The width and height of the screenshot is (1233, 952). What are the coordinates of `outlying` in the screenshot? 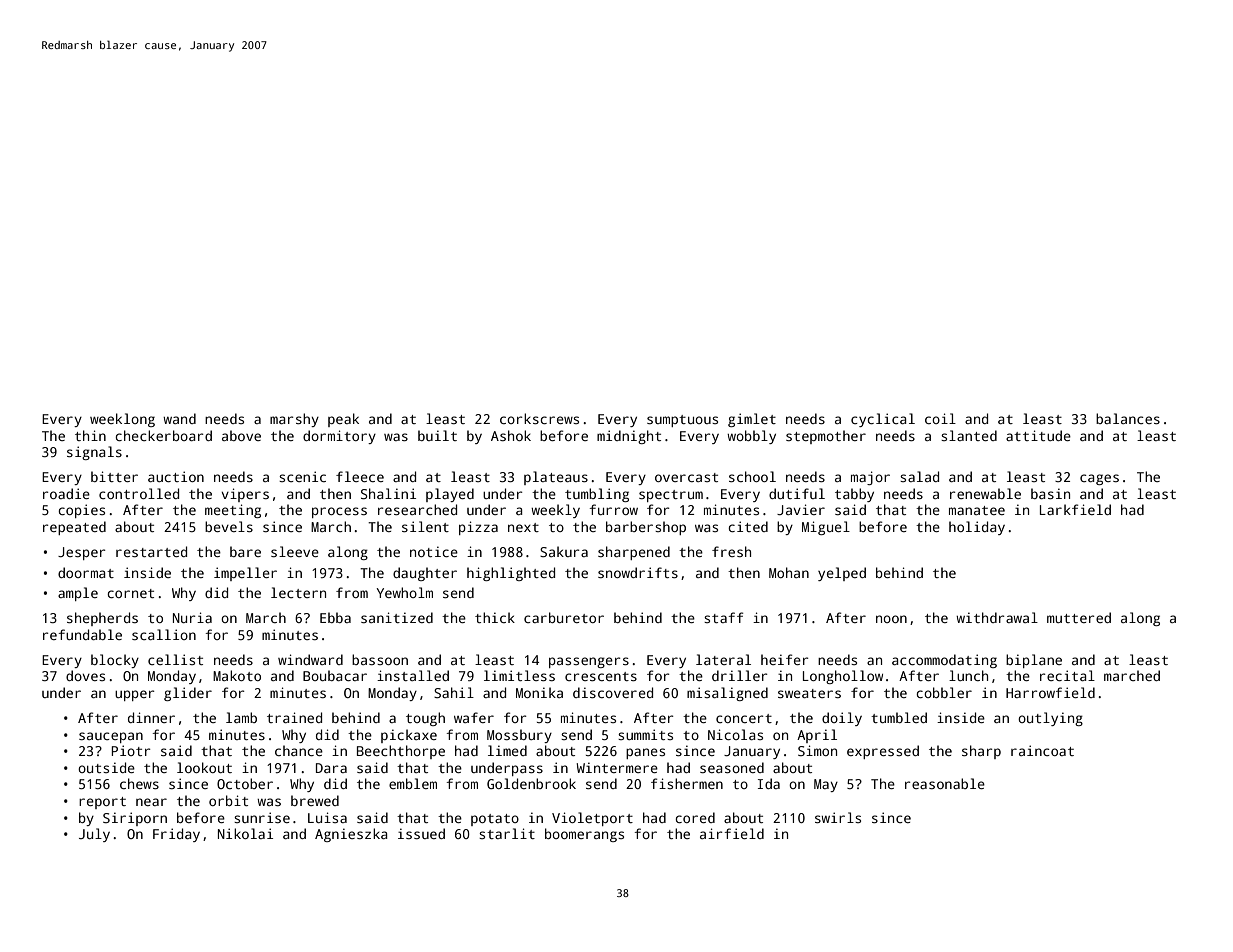 It's located at (1050, 719).
